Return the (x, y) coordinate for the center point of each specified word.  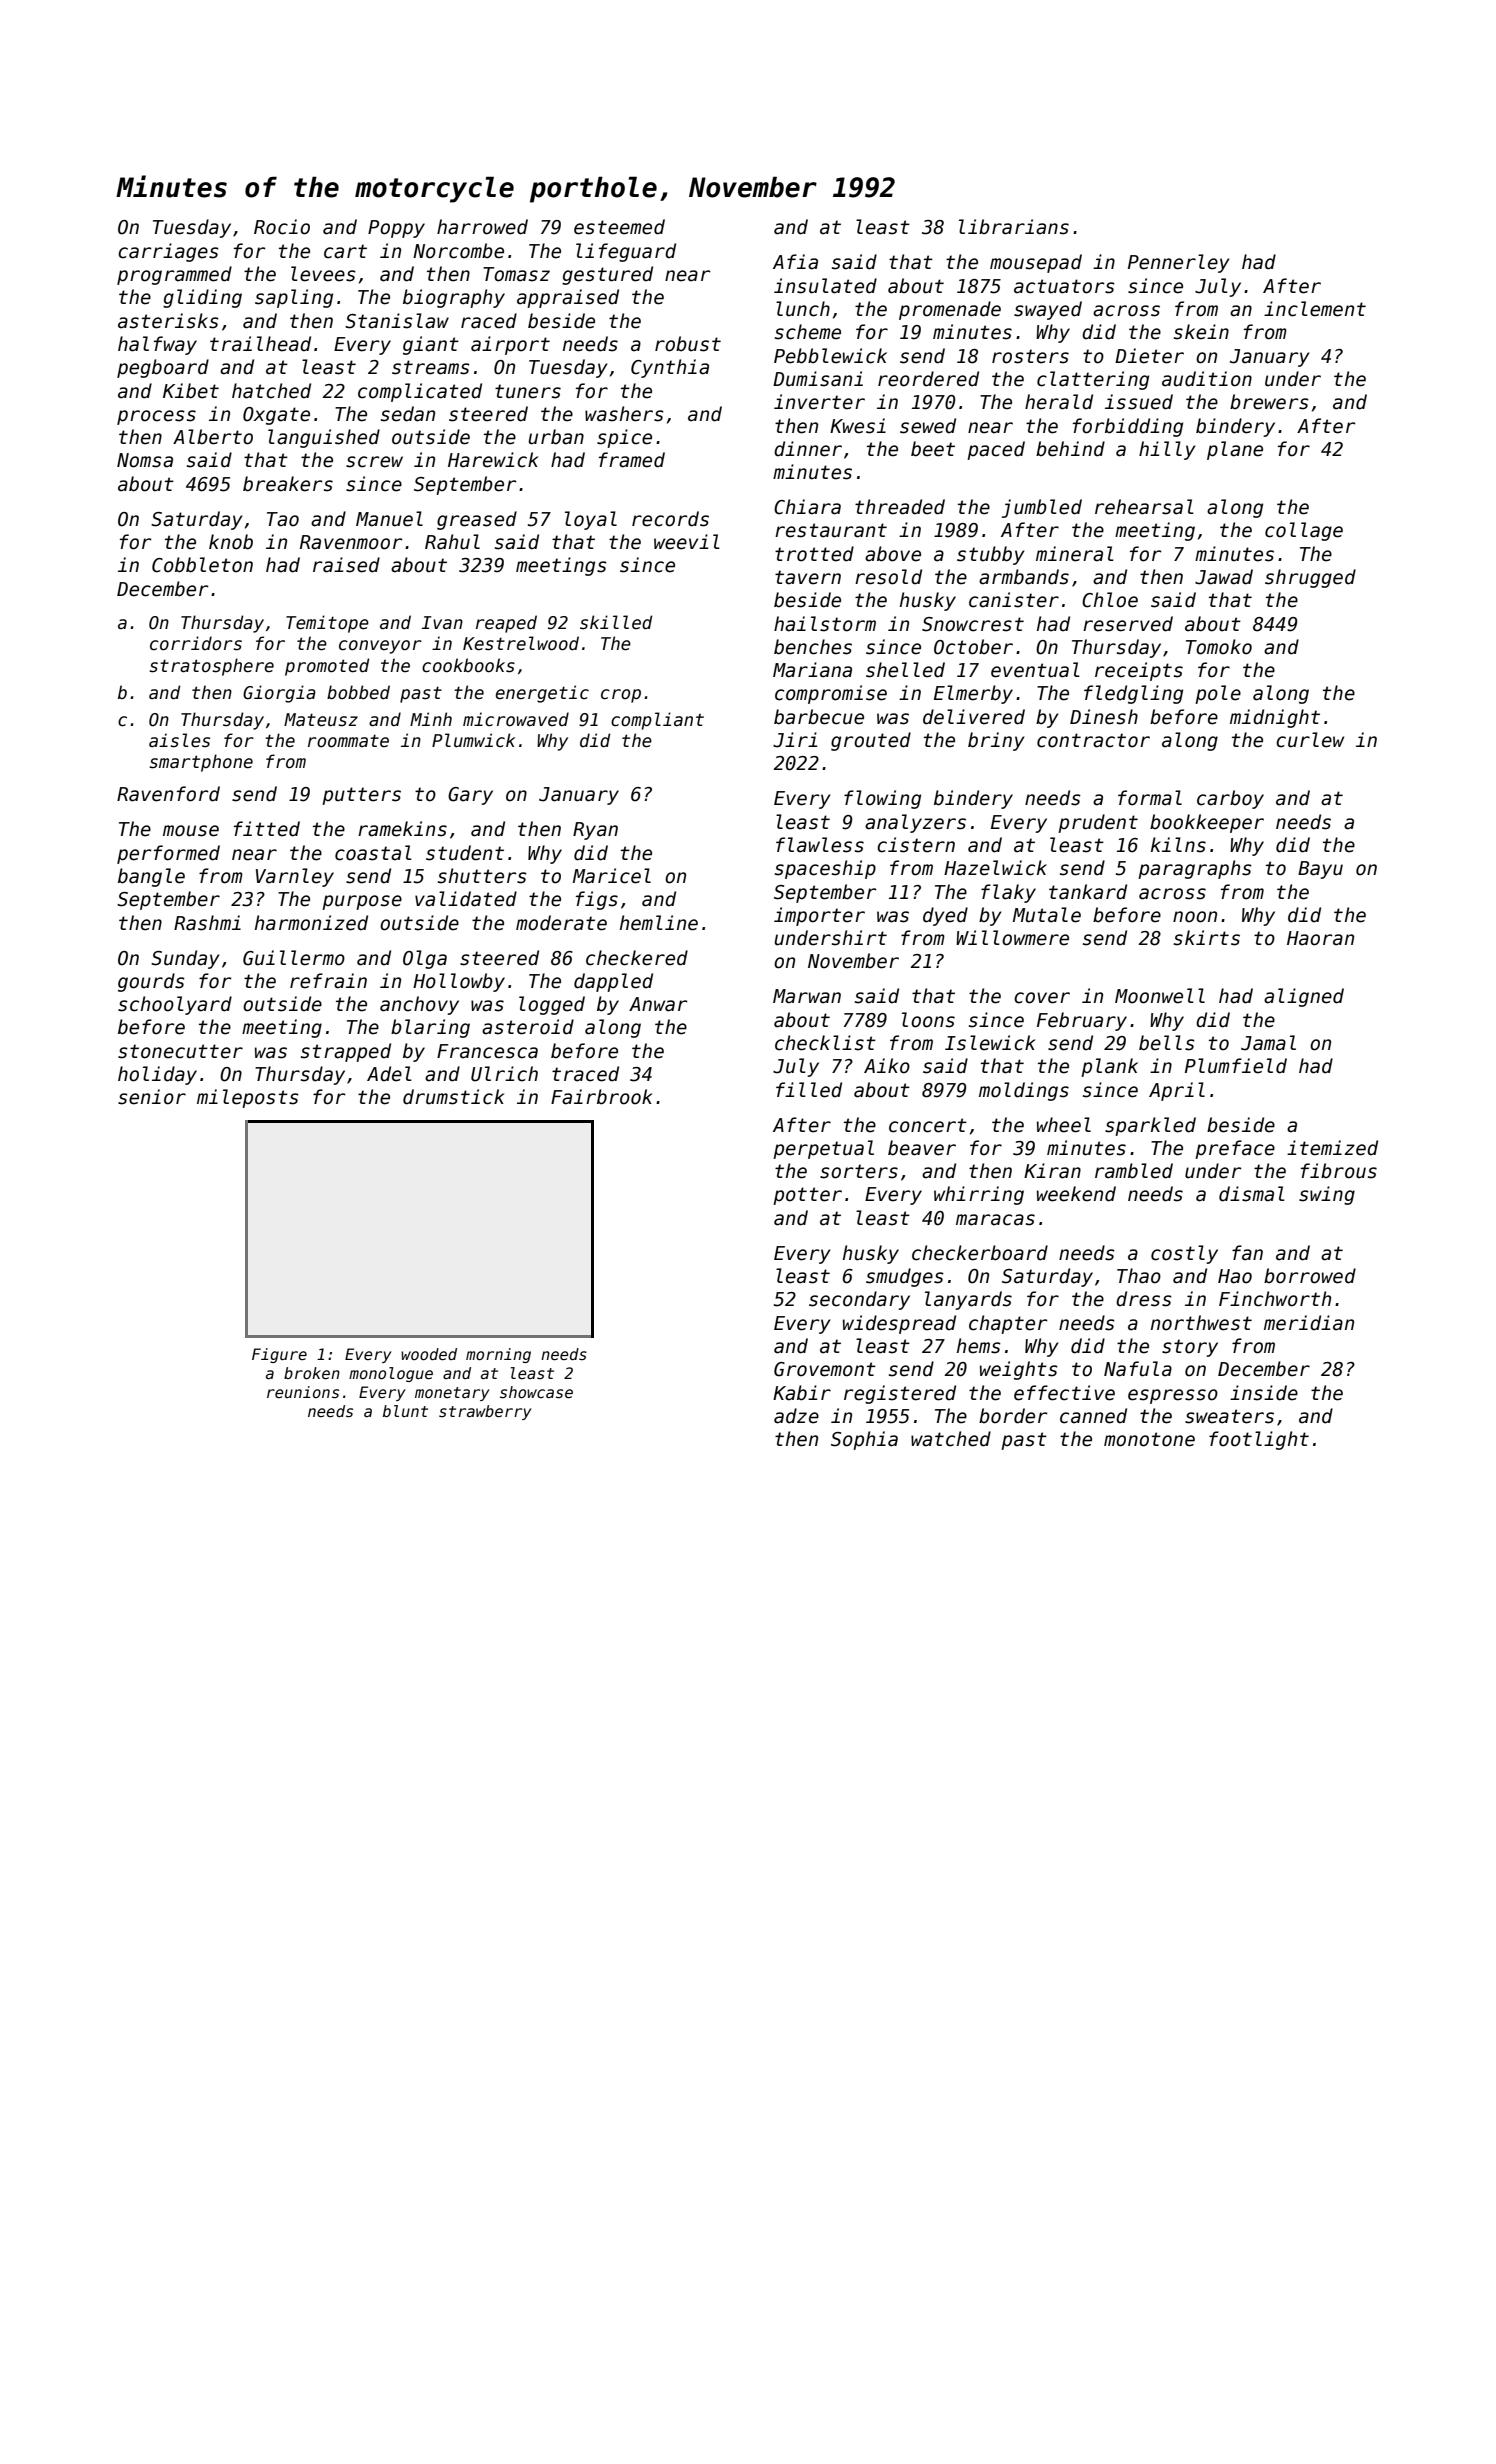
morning (498, 1355)
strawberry (485, 1412)
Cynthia (670, 368)
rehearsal (1144, 507)
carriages (168, 252)
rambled (1134, 1171)
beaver (922, 1148)
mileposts (248, 1098)
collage (1304, 531)
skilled (616, 622)
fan (1247, 1253)
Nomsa (145, 460)
